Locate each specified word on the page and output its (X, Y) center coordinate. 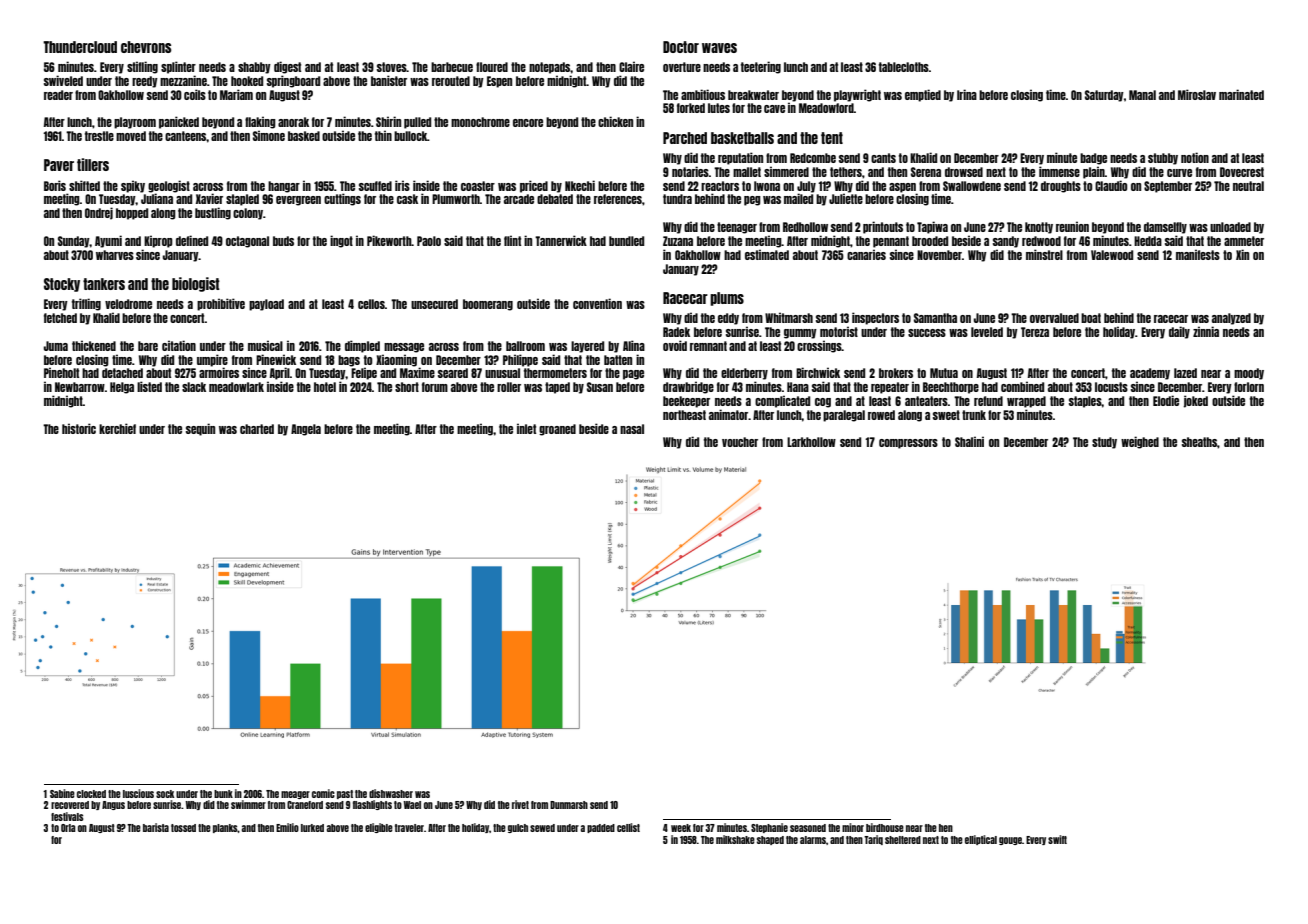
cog (823, 403)
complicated (782, 401)
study (1104, 443)
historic (79, 428)
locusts (1111, 387)
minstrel (1044, 254)
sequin (200, 429)
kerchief (117, 428)
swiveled (63, 80)
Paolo (429, 241)
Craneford (305, 805)
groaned (557, 430)
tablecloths (904, 67)
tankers (104, 284)
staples (1085, 402)
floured (492, 67)
